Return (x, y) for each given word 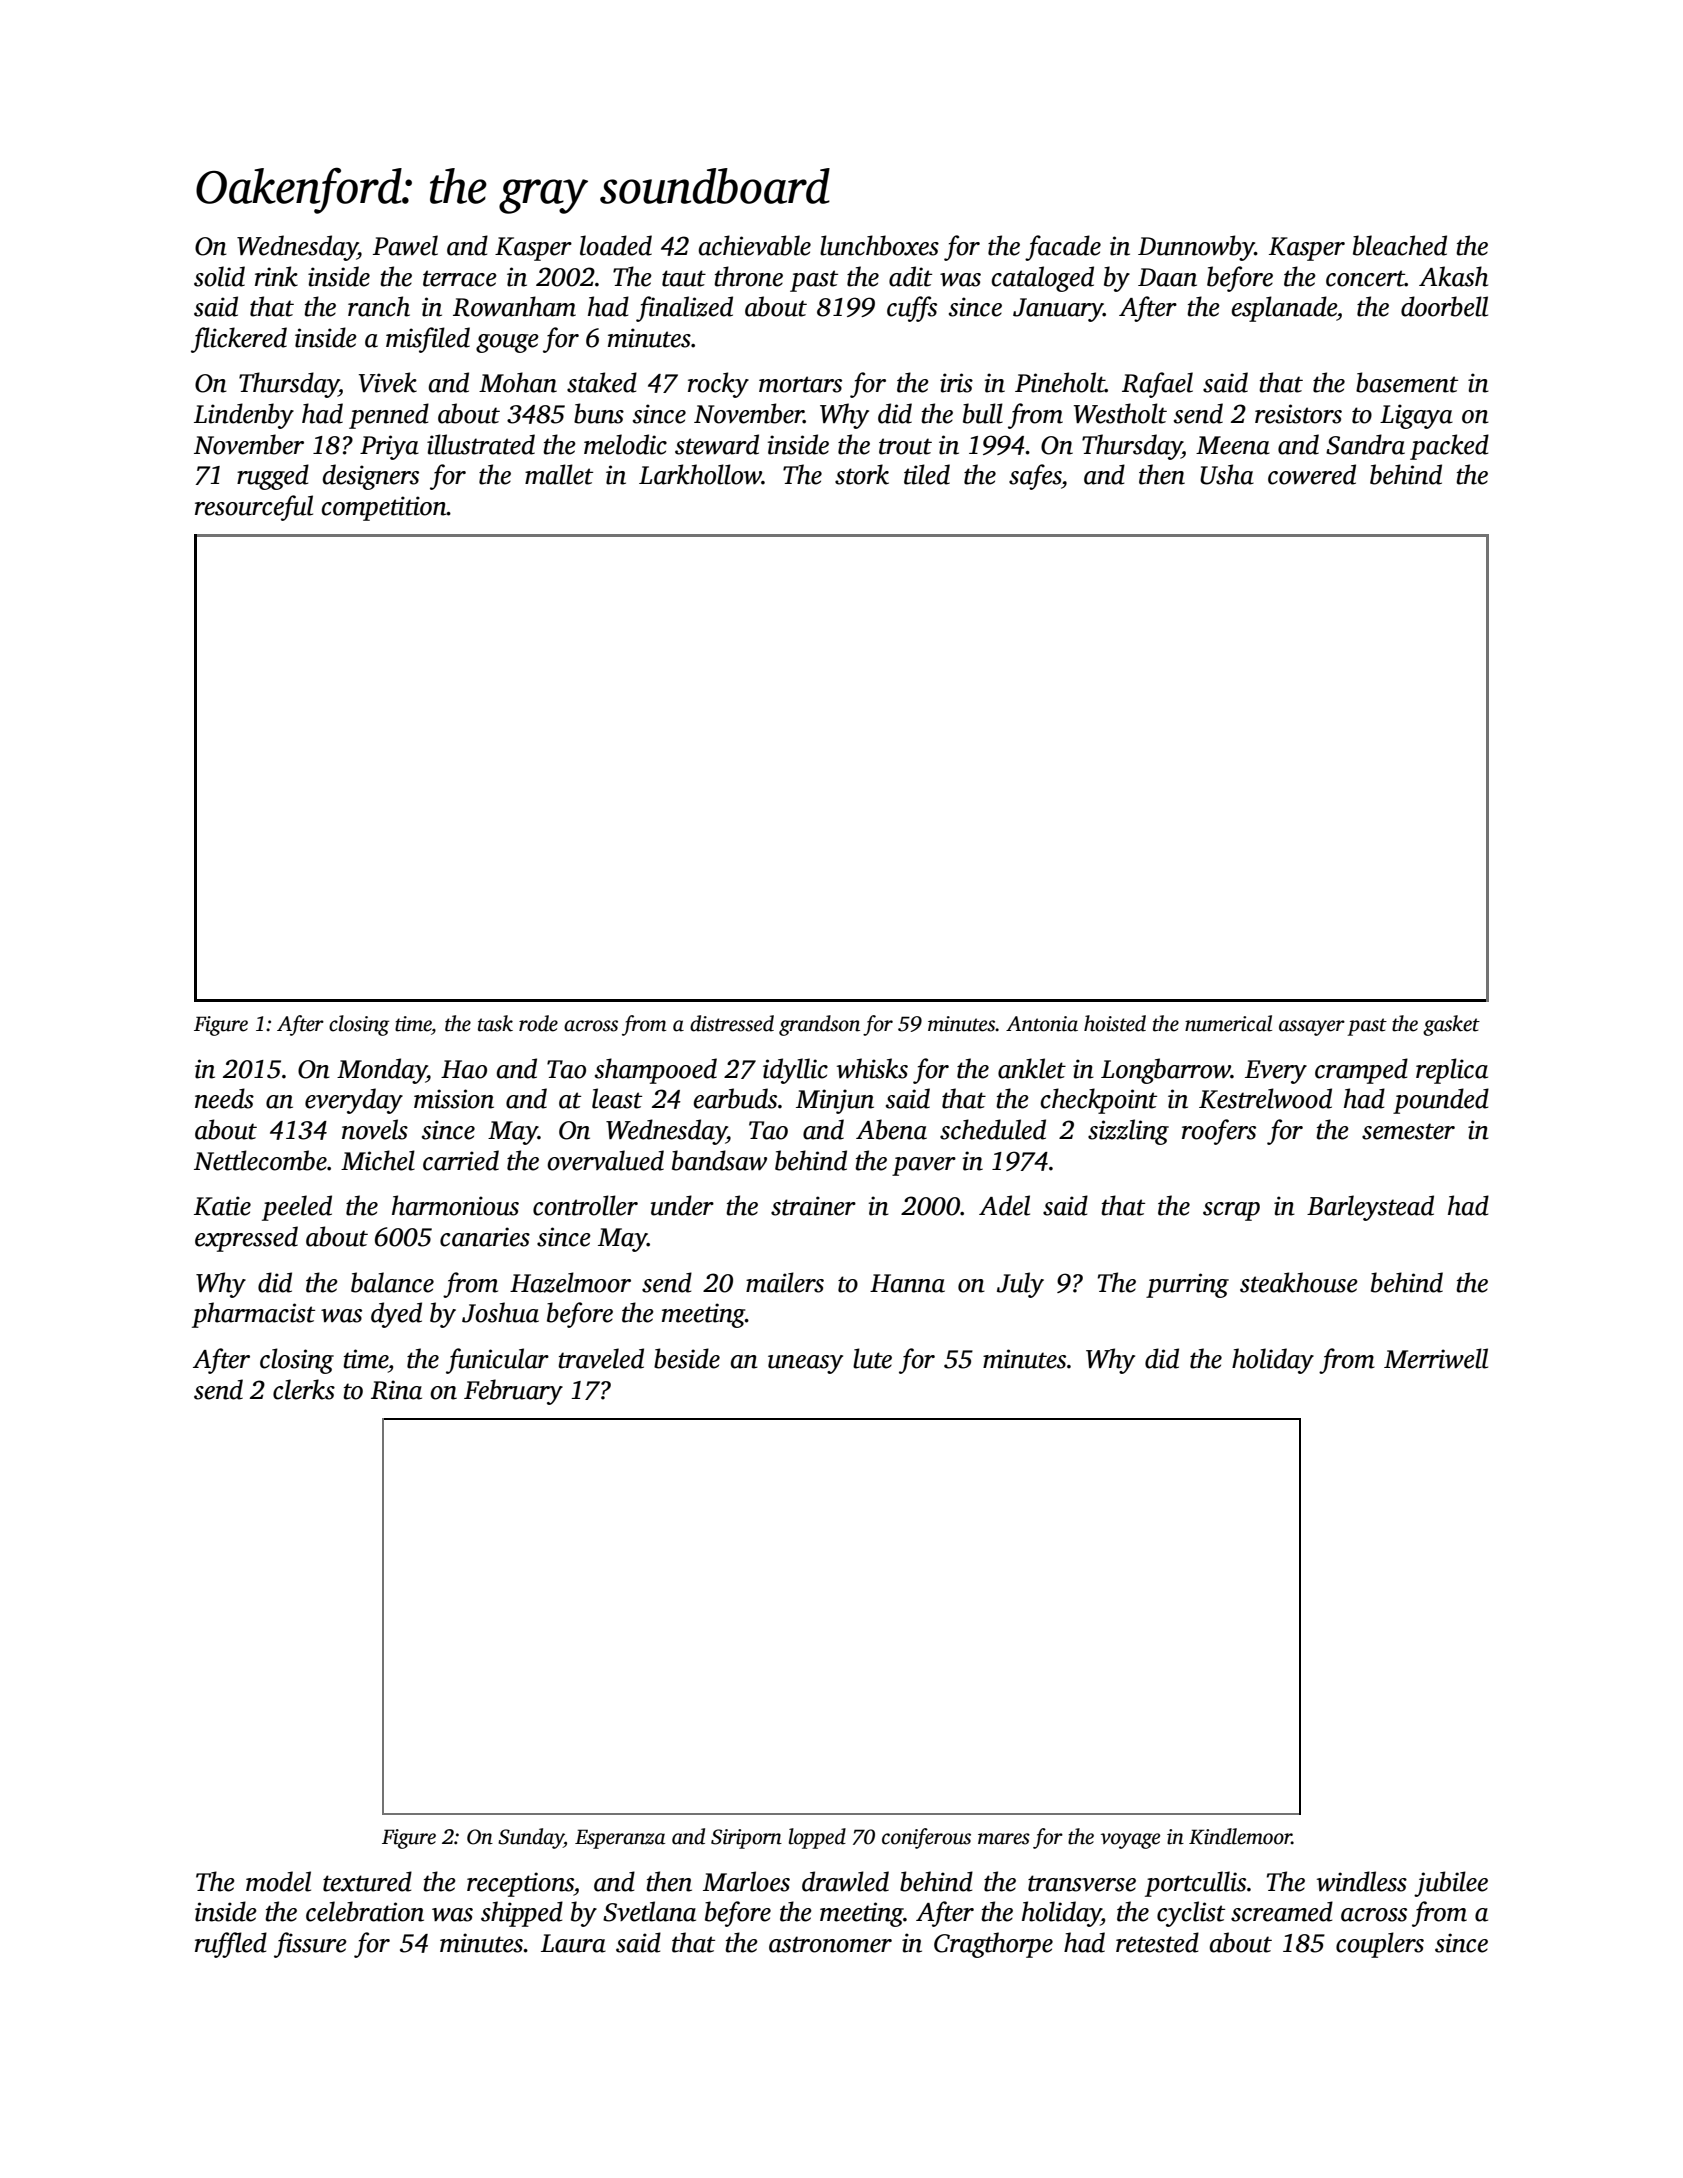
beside (687, 1358)
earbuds (735, 1098)
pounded (1441, 1101)
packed (1449, 447)
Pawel (405, 245)
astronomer (830, 1944)
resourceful (254, 508)
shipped (522, 1914)
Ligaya (1416, 416)
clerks (304, 1389)
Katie (222, 1206)
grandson (819, 1025)
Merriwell (1436, 1358)
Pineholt (1060, 382)
